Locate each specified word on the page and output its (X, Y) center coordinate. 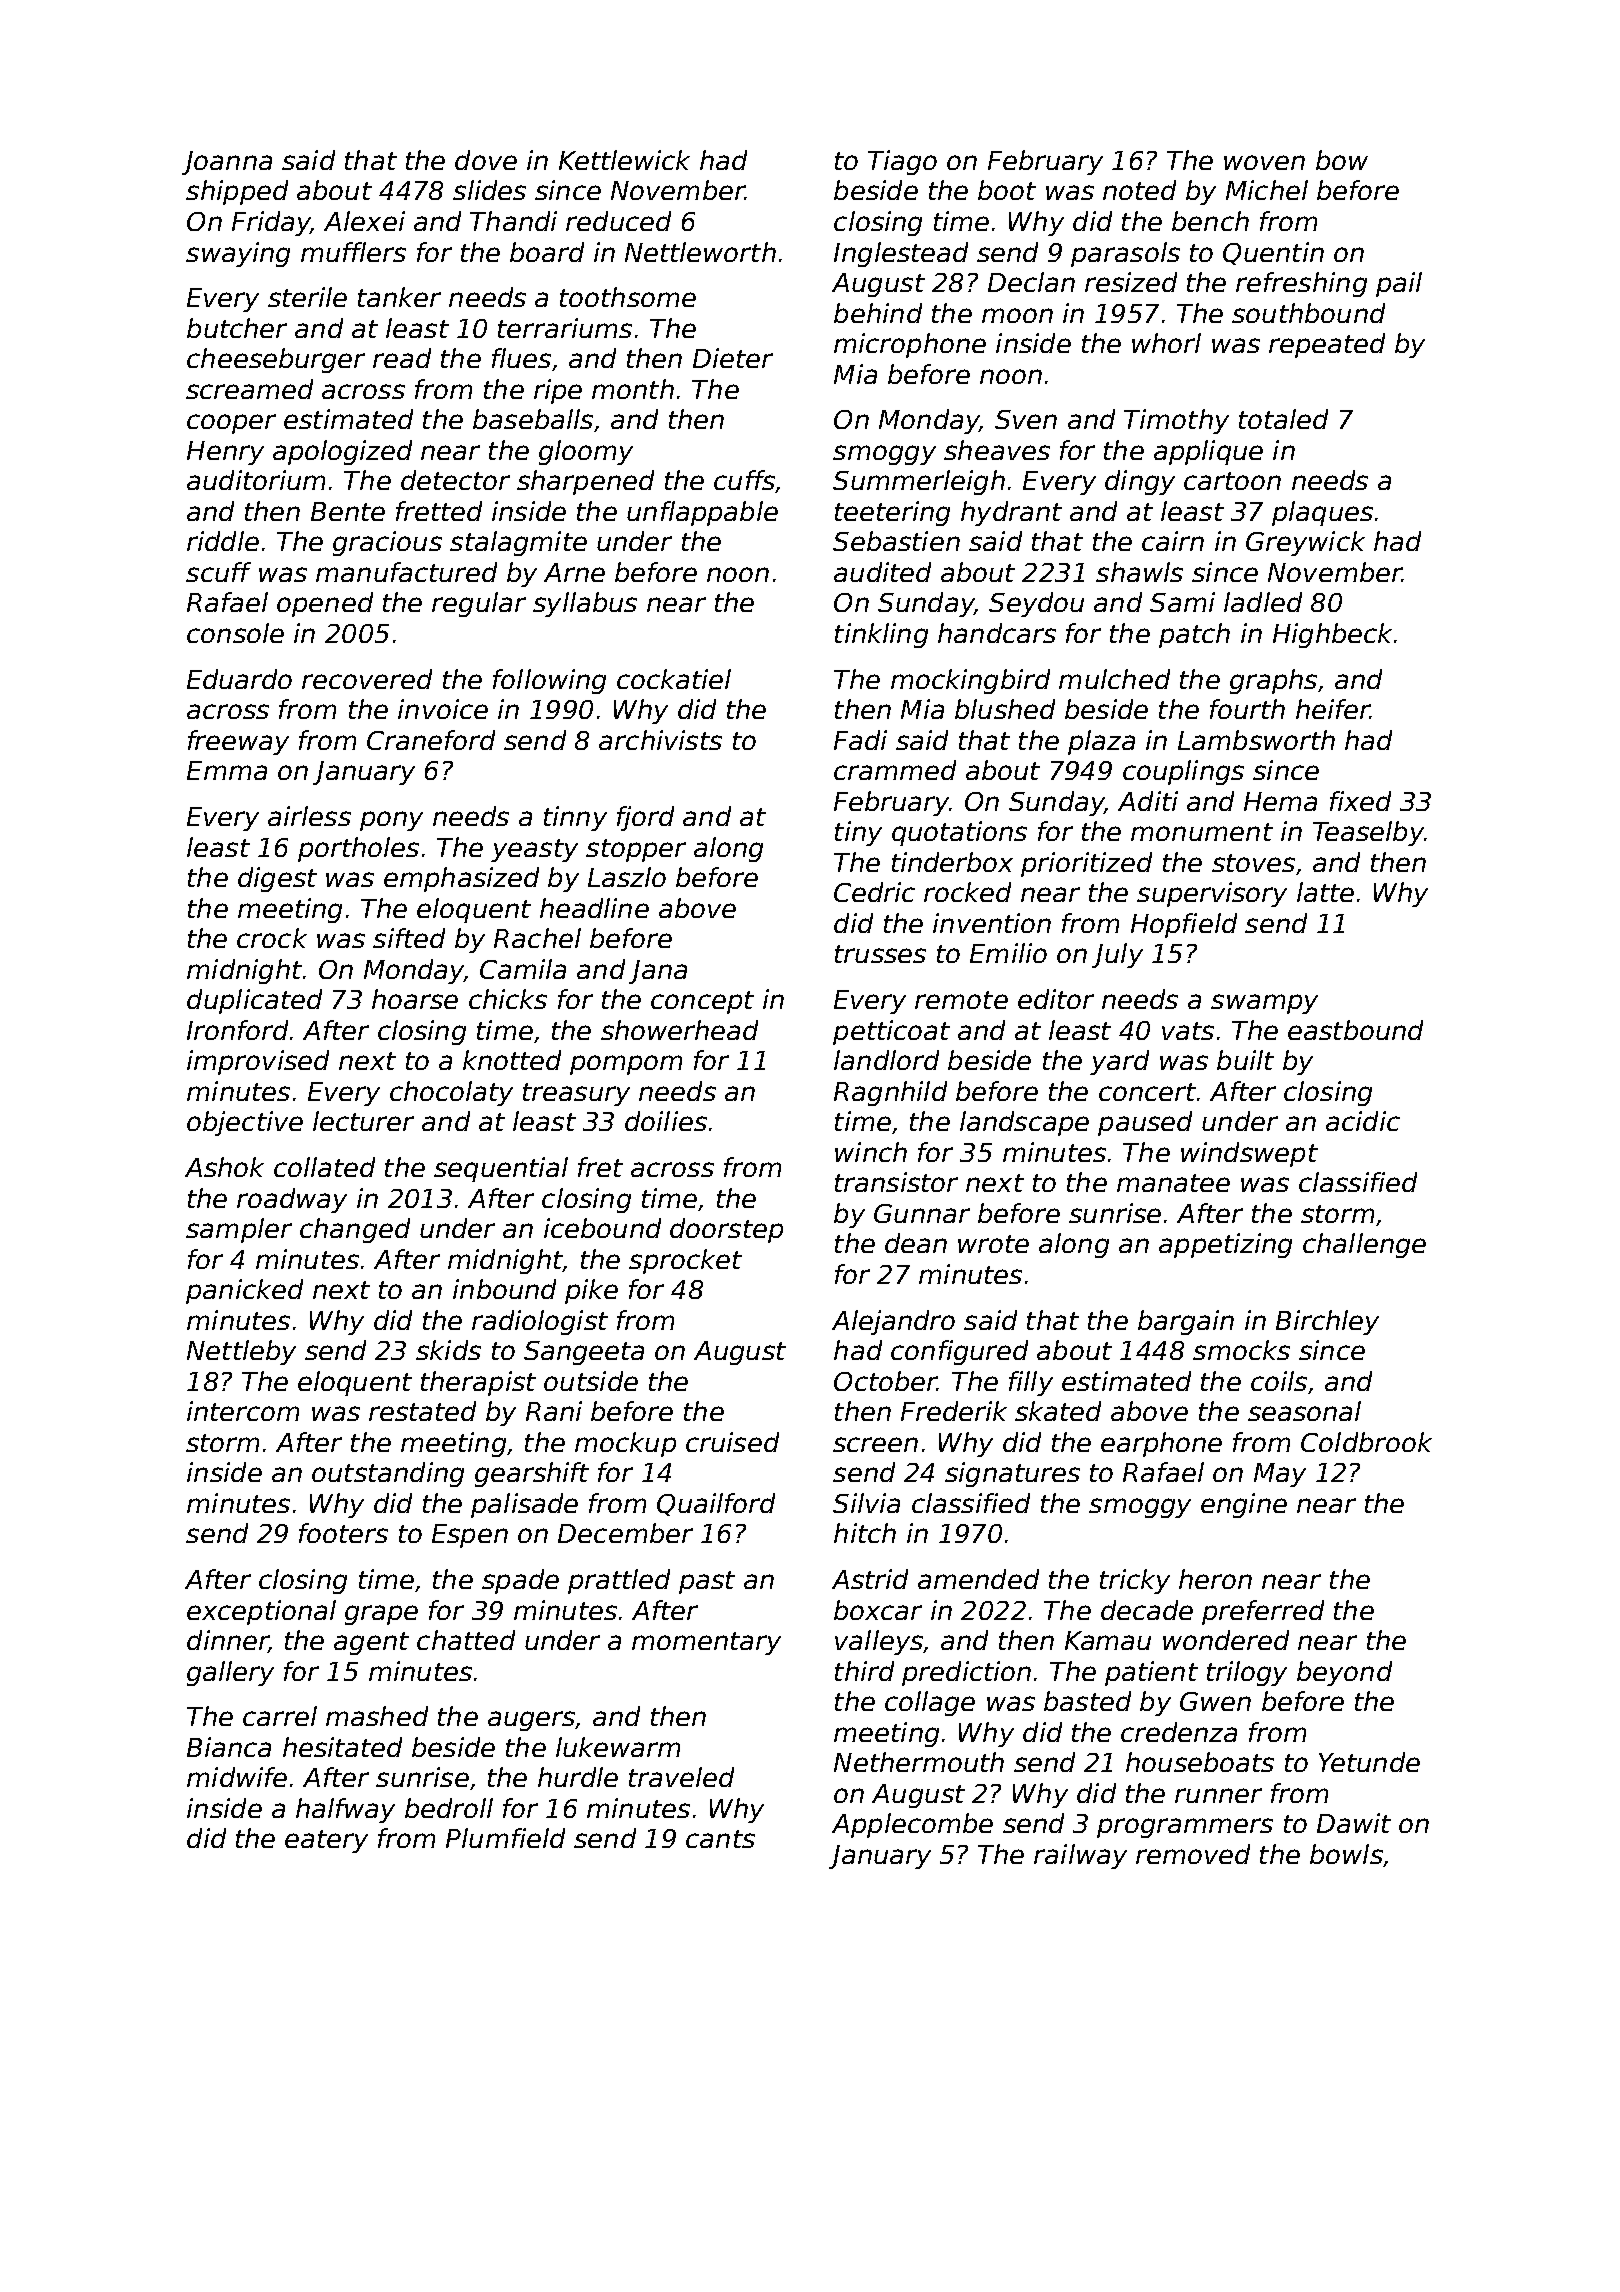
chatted (466, 1640)
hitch (865, 1533)
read (402, 358)
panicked (244, 1291)
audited (882, 572)
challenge (1364, 1245)
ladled (1263, 602)
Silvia (866, 1503)
